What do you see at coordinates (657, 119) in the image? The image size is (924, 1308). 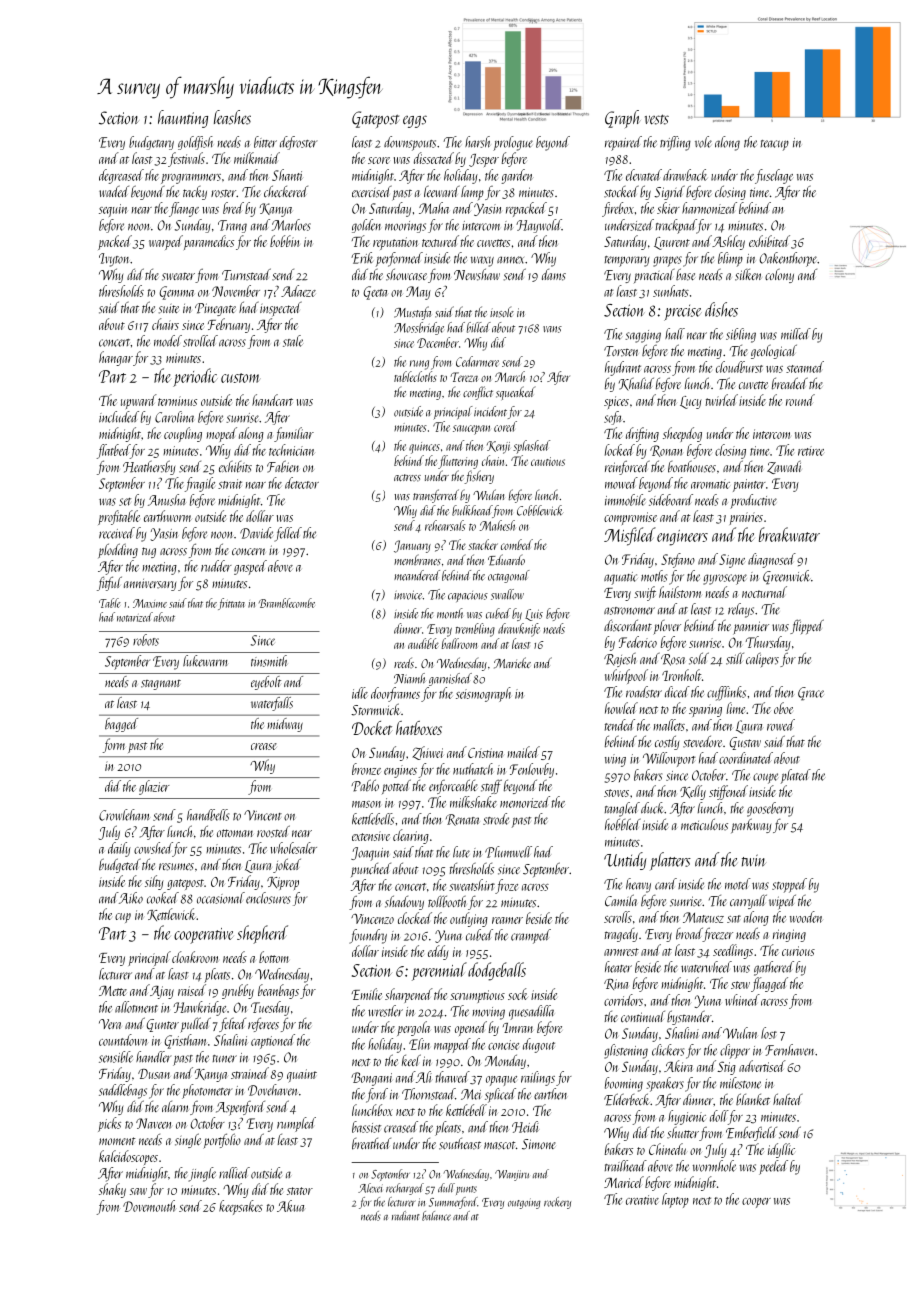 I see `vests` at bounding box center [657, 119].
